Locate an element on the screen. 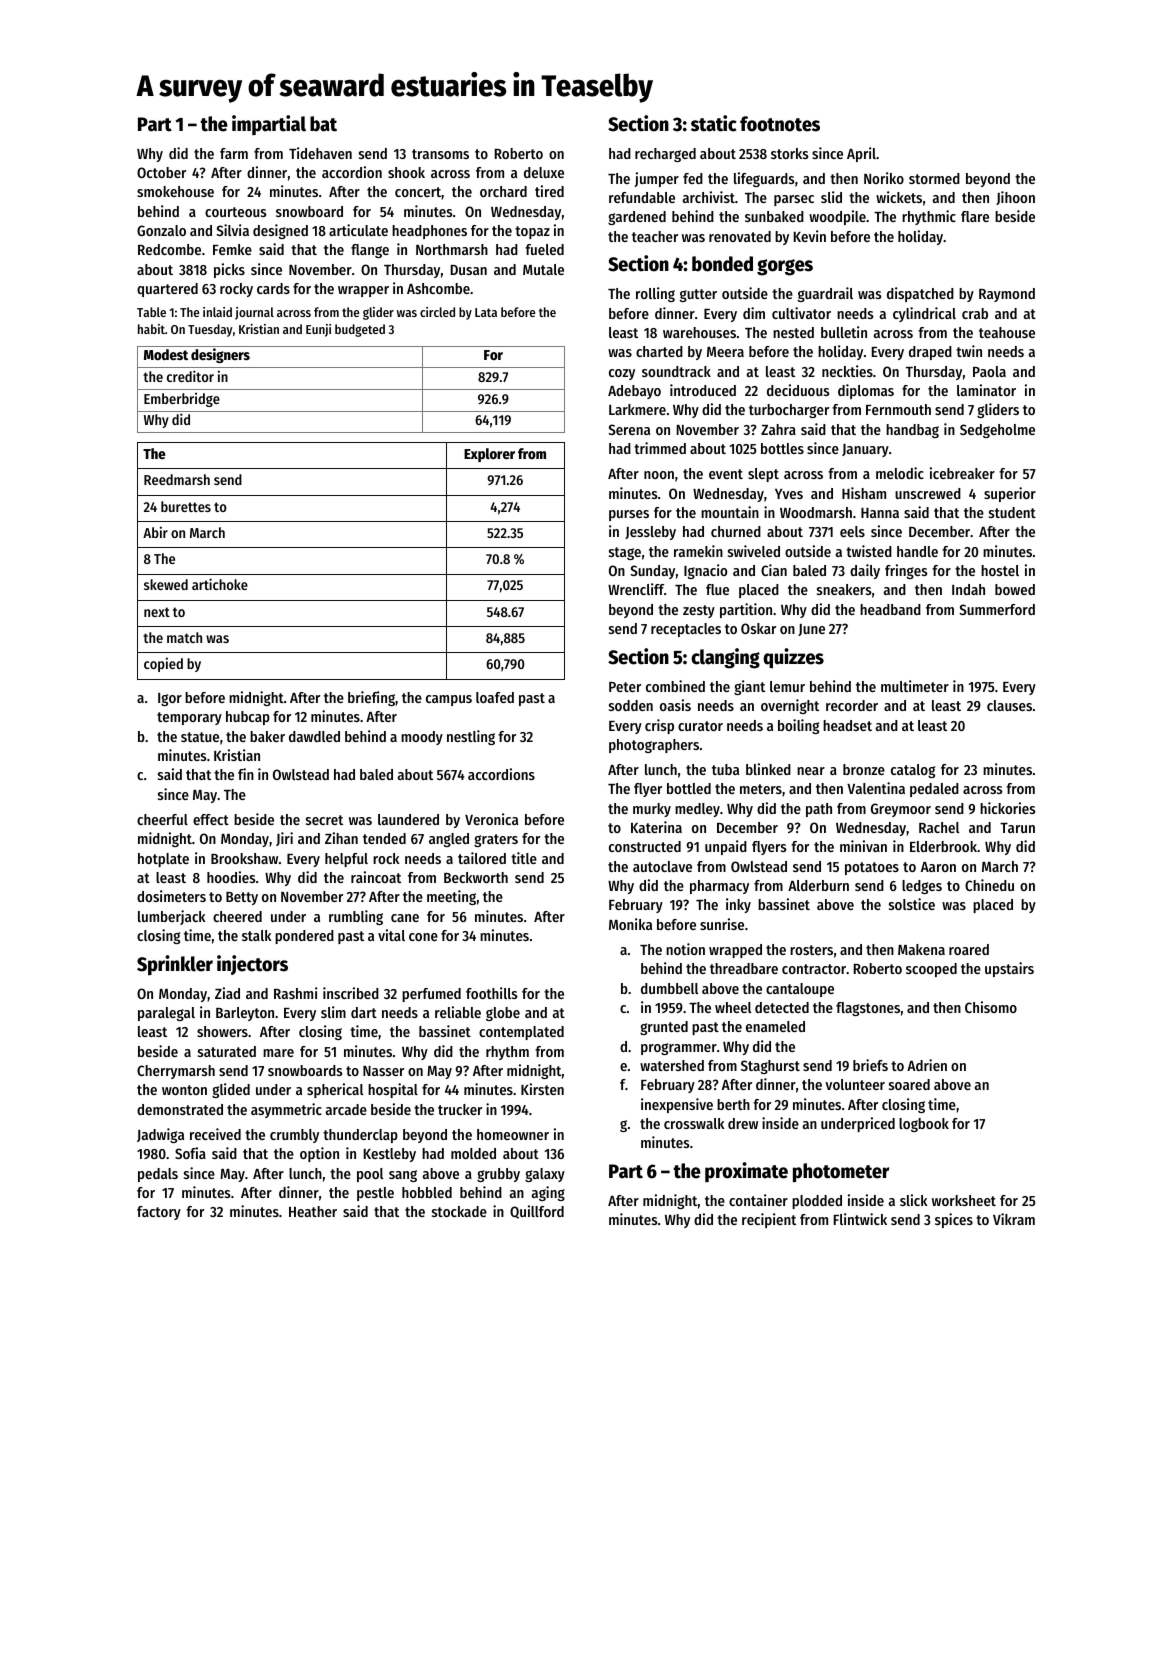 The image size is (1173, 1658). Summerford is located at coordinates (997, 609).
